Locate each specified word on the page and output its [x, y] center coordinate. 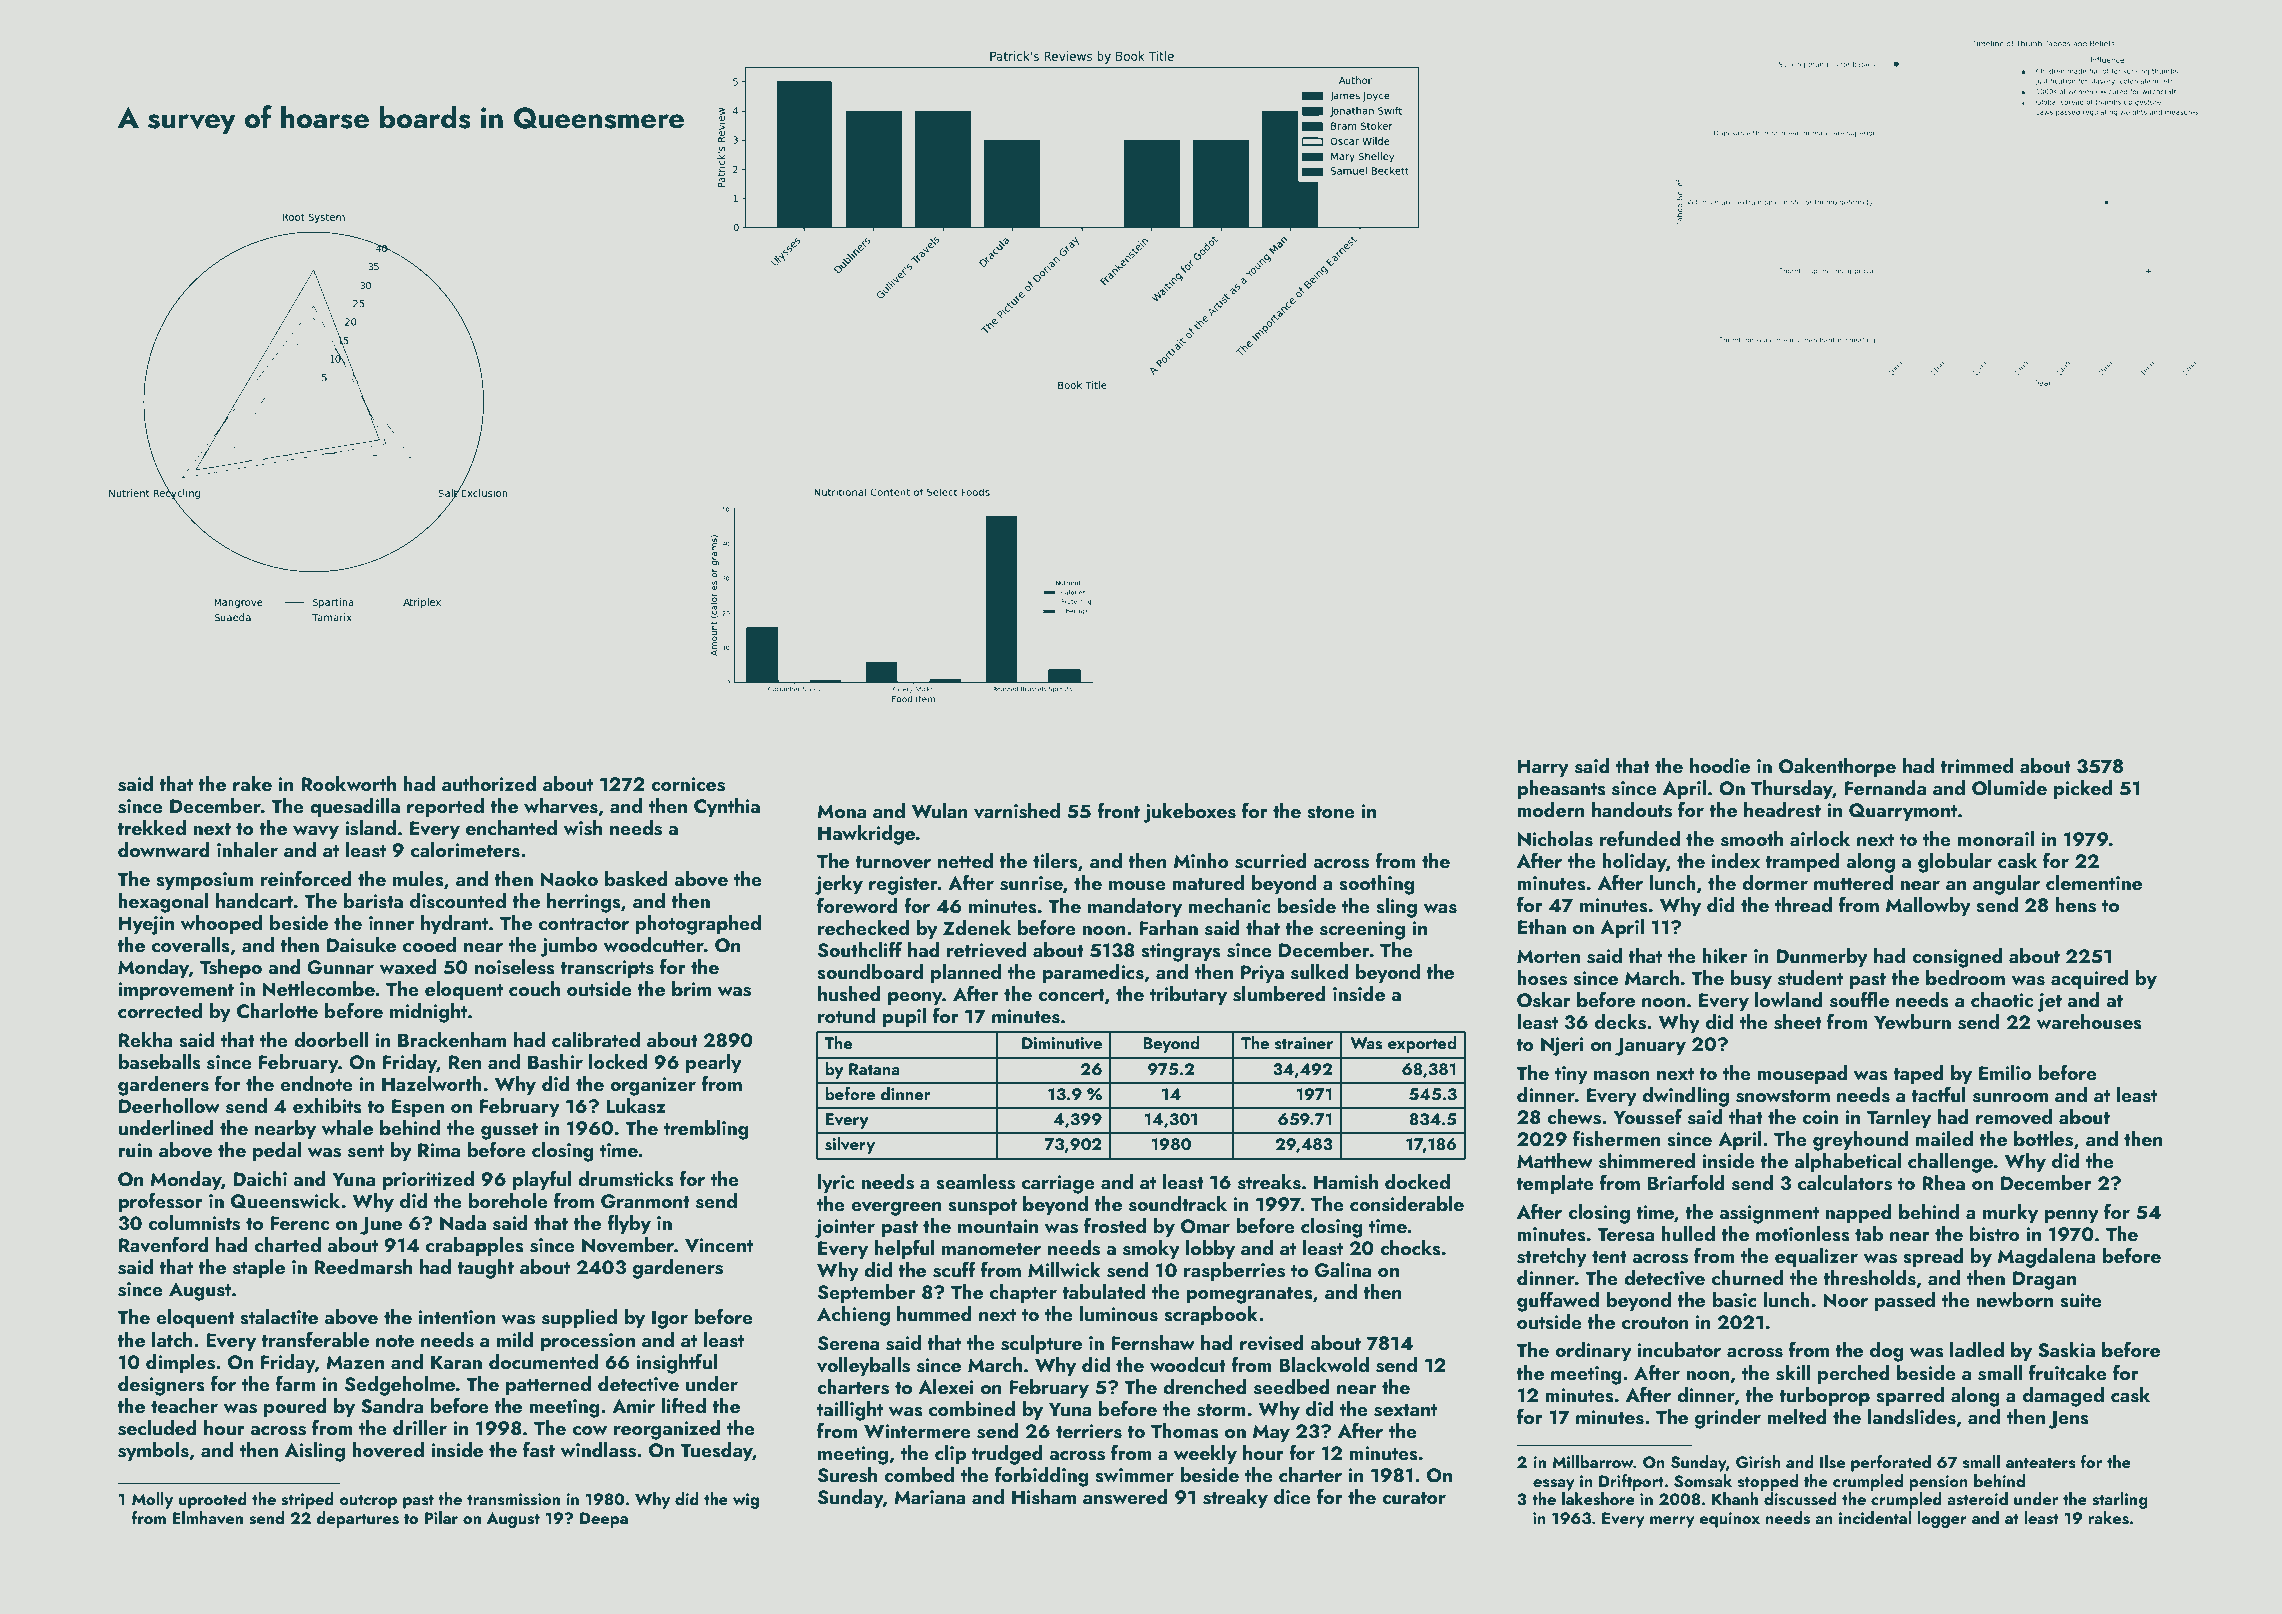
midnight [428, 1013]
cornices [688, 784]
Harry [1543, 768]
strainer [1304, 1043]
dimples [180, 1364]
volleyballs [863, 1367]
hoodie [1720, 765]
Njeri [1562, 1046]
